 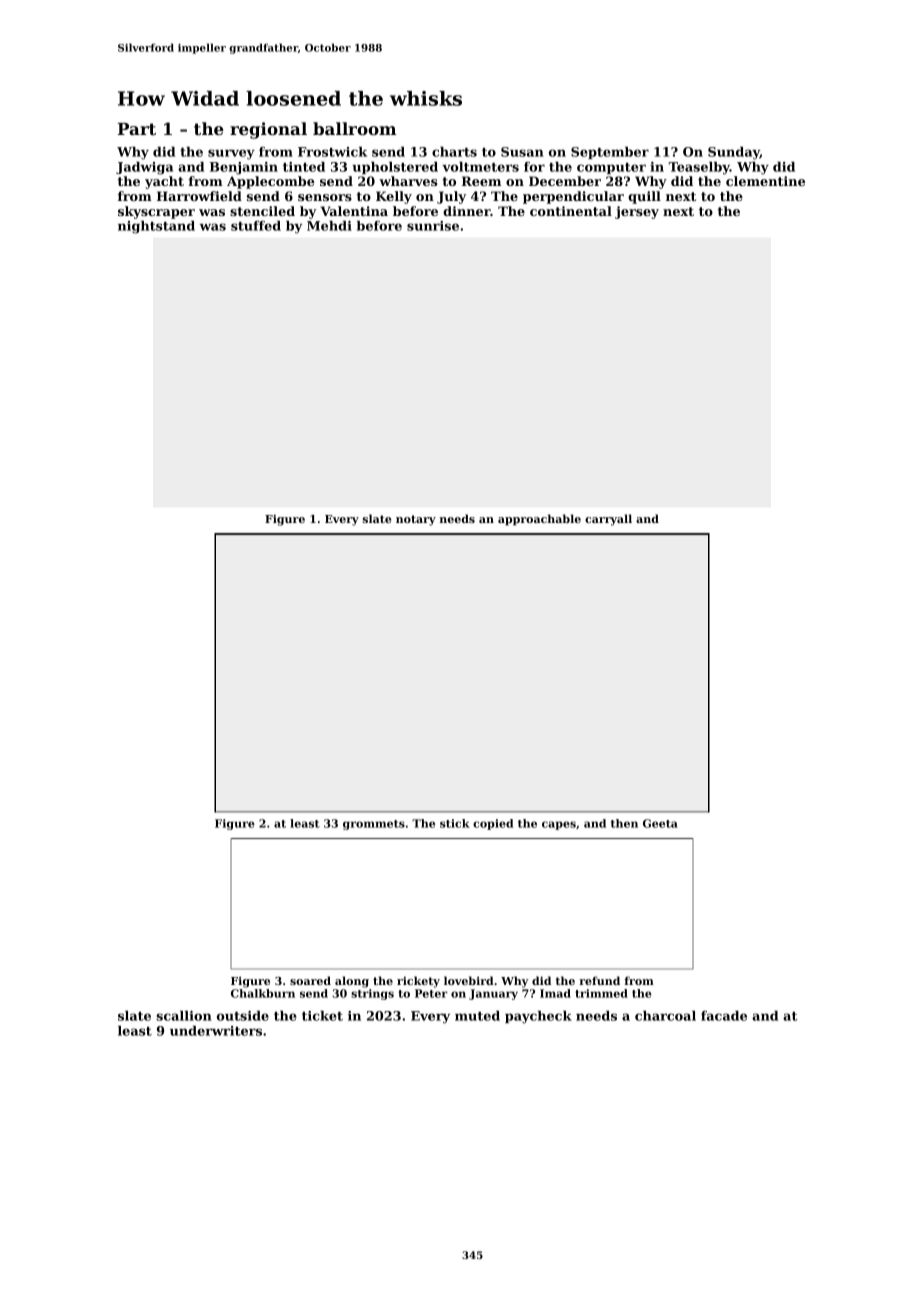 What do you see at coordinates (608, 520) in the screenshot?
I see `carryall` at bounding box center [608, 520].
